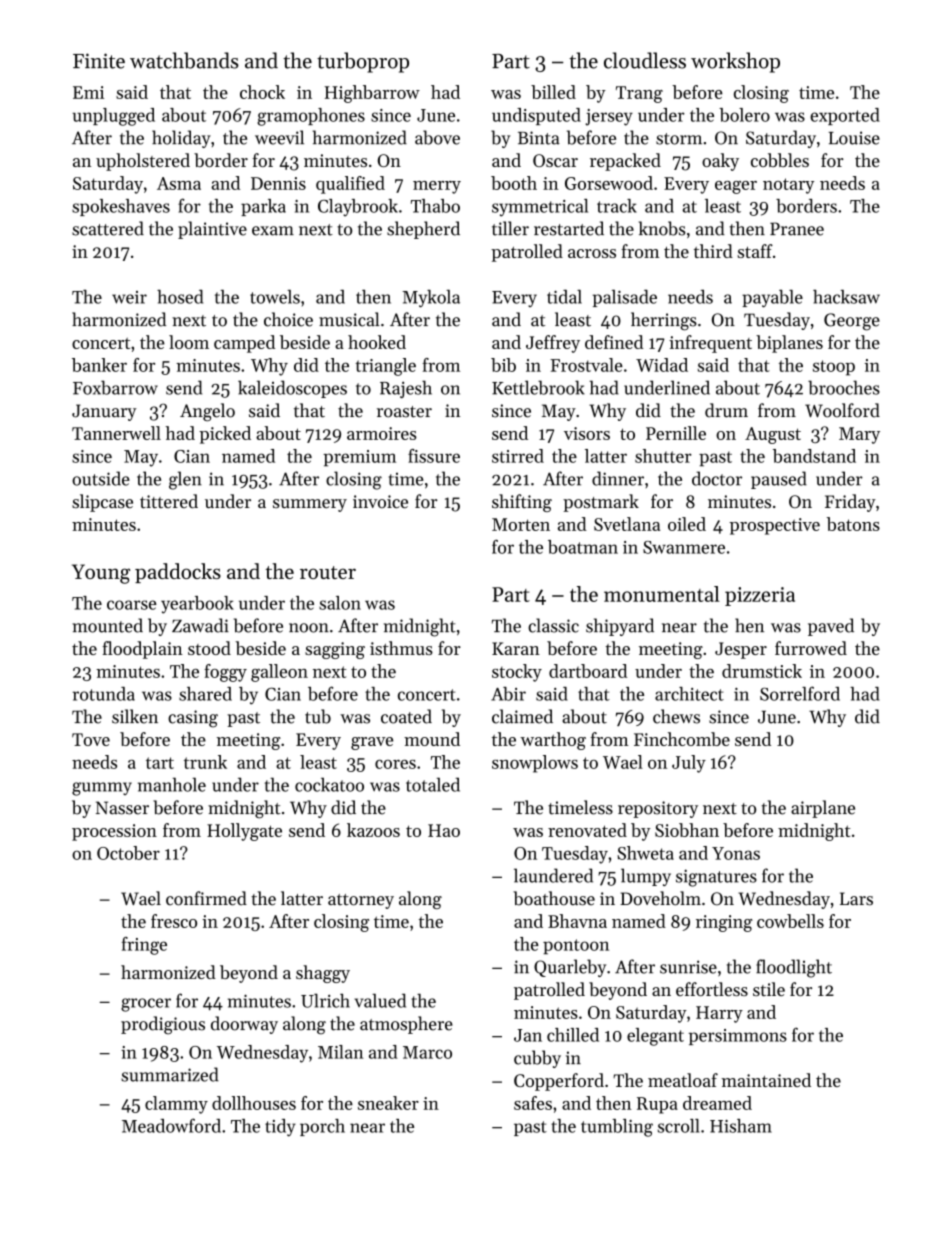  I want to click on boathouse, so click(554, 898).
